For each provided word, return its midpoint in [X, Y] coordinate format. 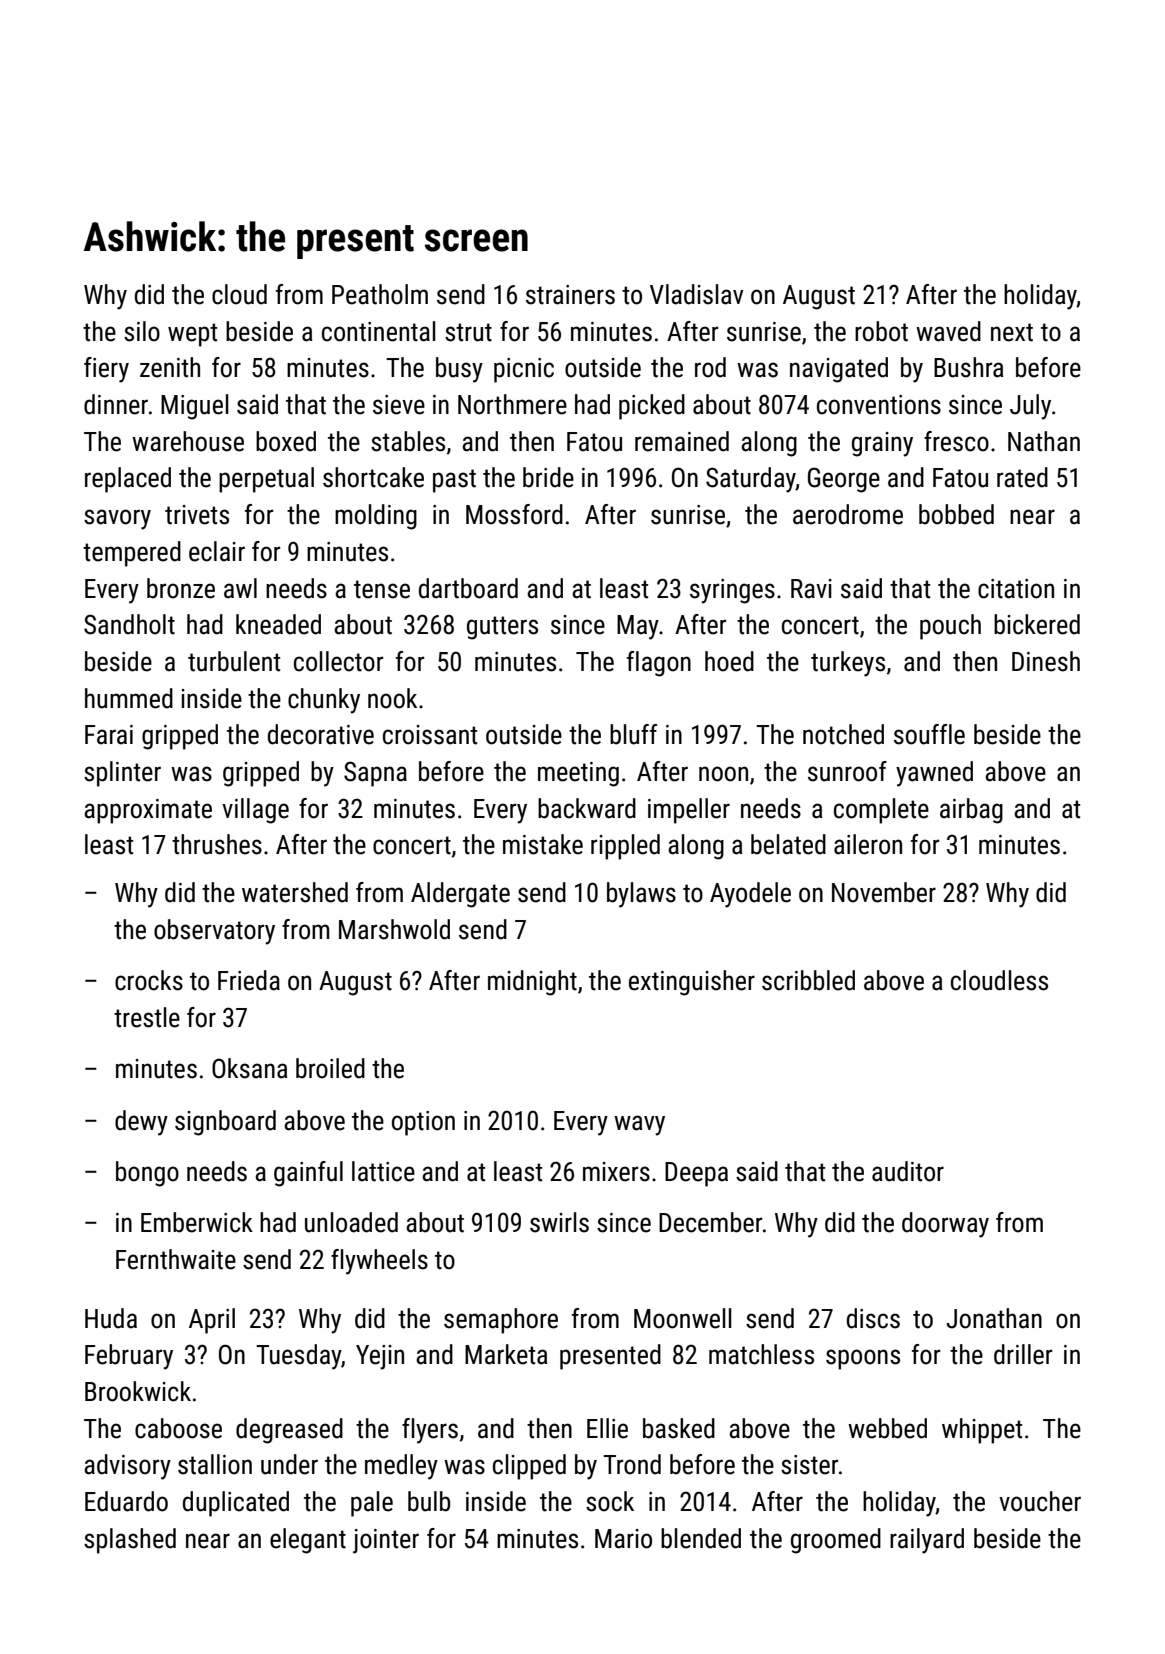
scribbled [808, 980]
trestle [147, 1017]
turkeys [848, 664]
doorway [945, 1225]
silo [142, 331]
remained [682, 441]
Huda [111, 1318]
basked [679, 1428]
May [638, 627]
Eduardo [126, 1501]
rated [1022, 477]
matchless [761, 1354]
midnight [532, 983]
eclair [217, 551]
